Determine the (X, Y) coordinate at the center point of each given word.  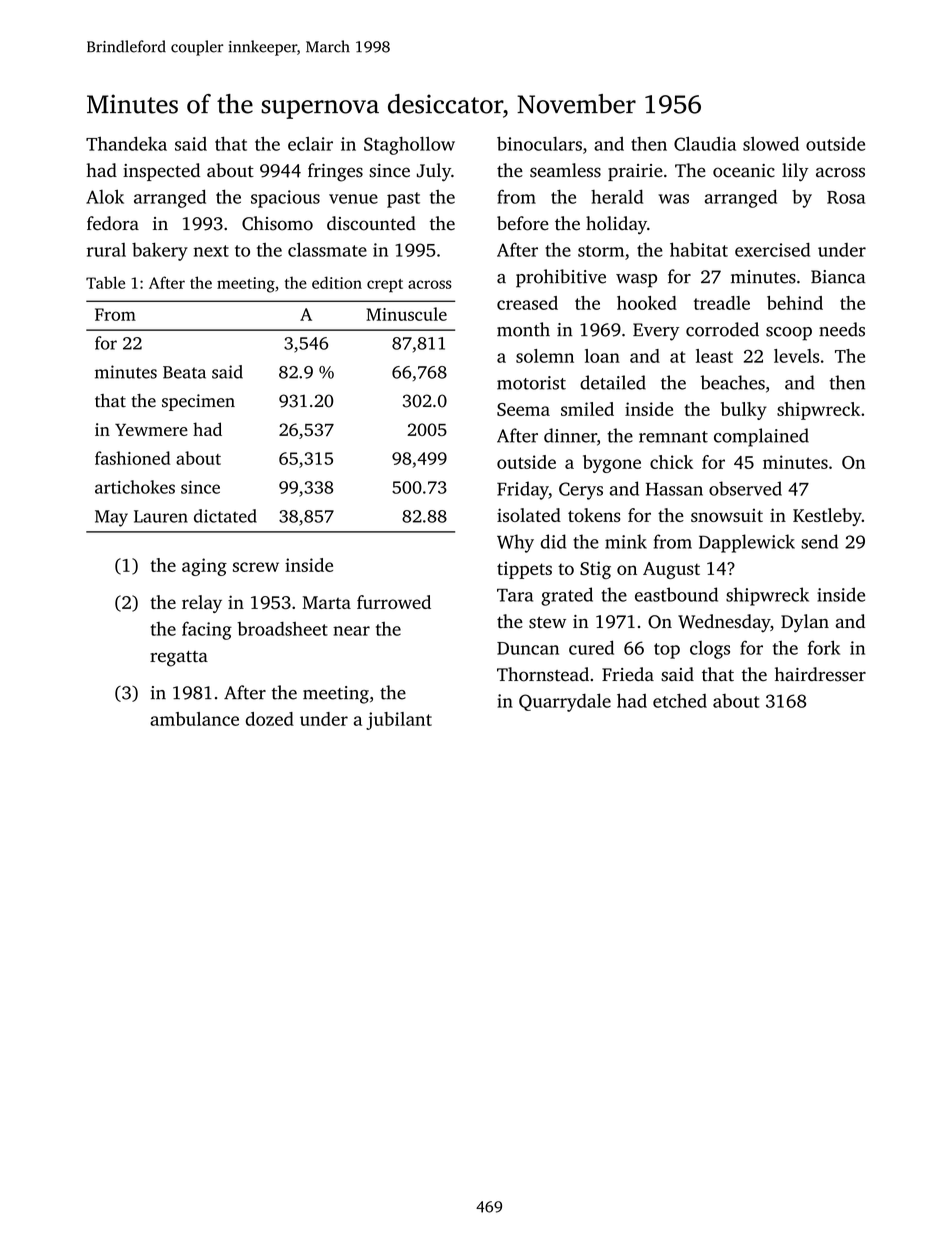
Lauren (161, 516)
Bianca (838, 277)
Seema (523, 409)
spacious (285, 199)
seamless (565, 170)
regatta (179, 659)
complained (761, 437)
